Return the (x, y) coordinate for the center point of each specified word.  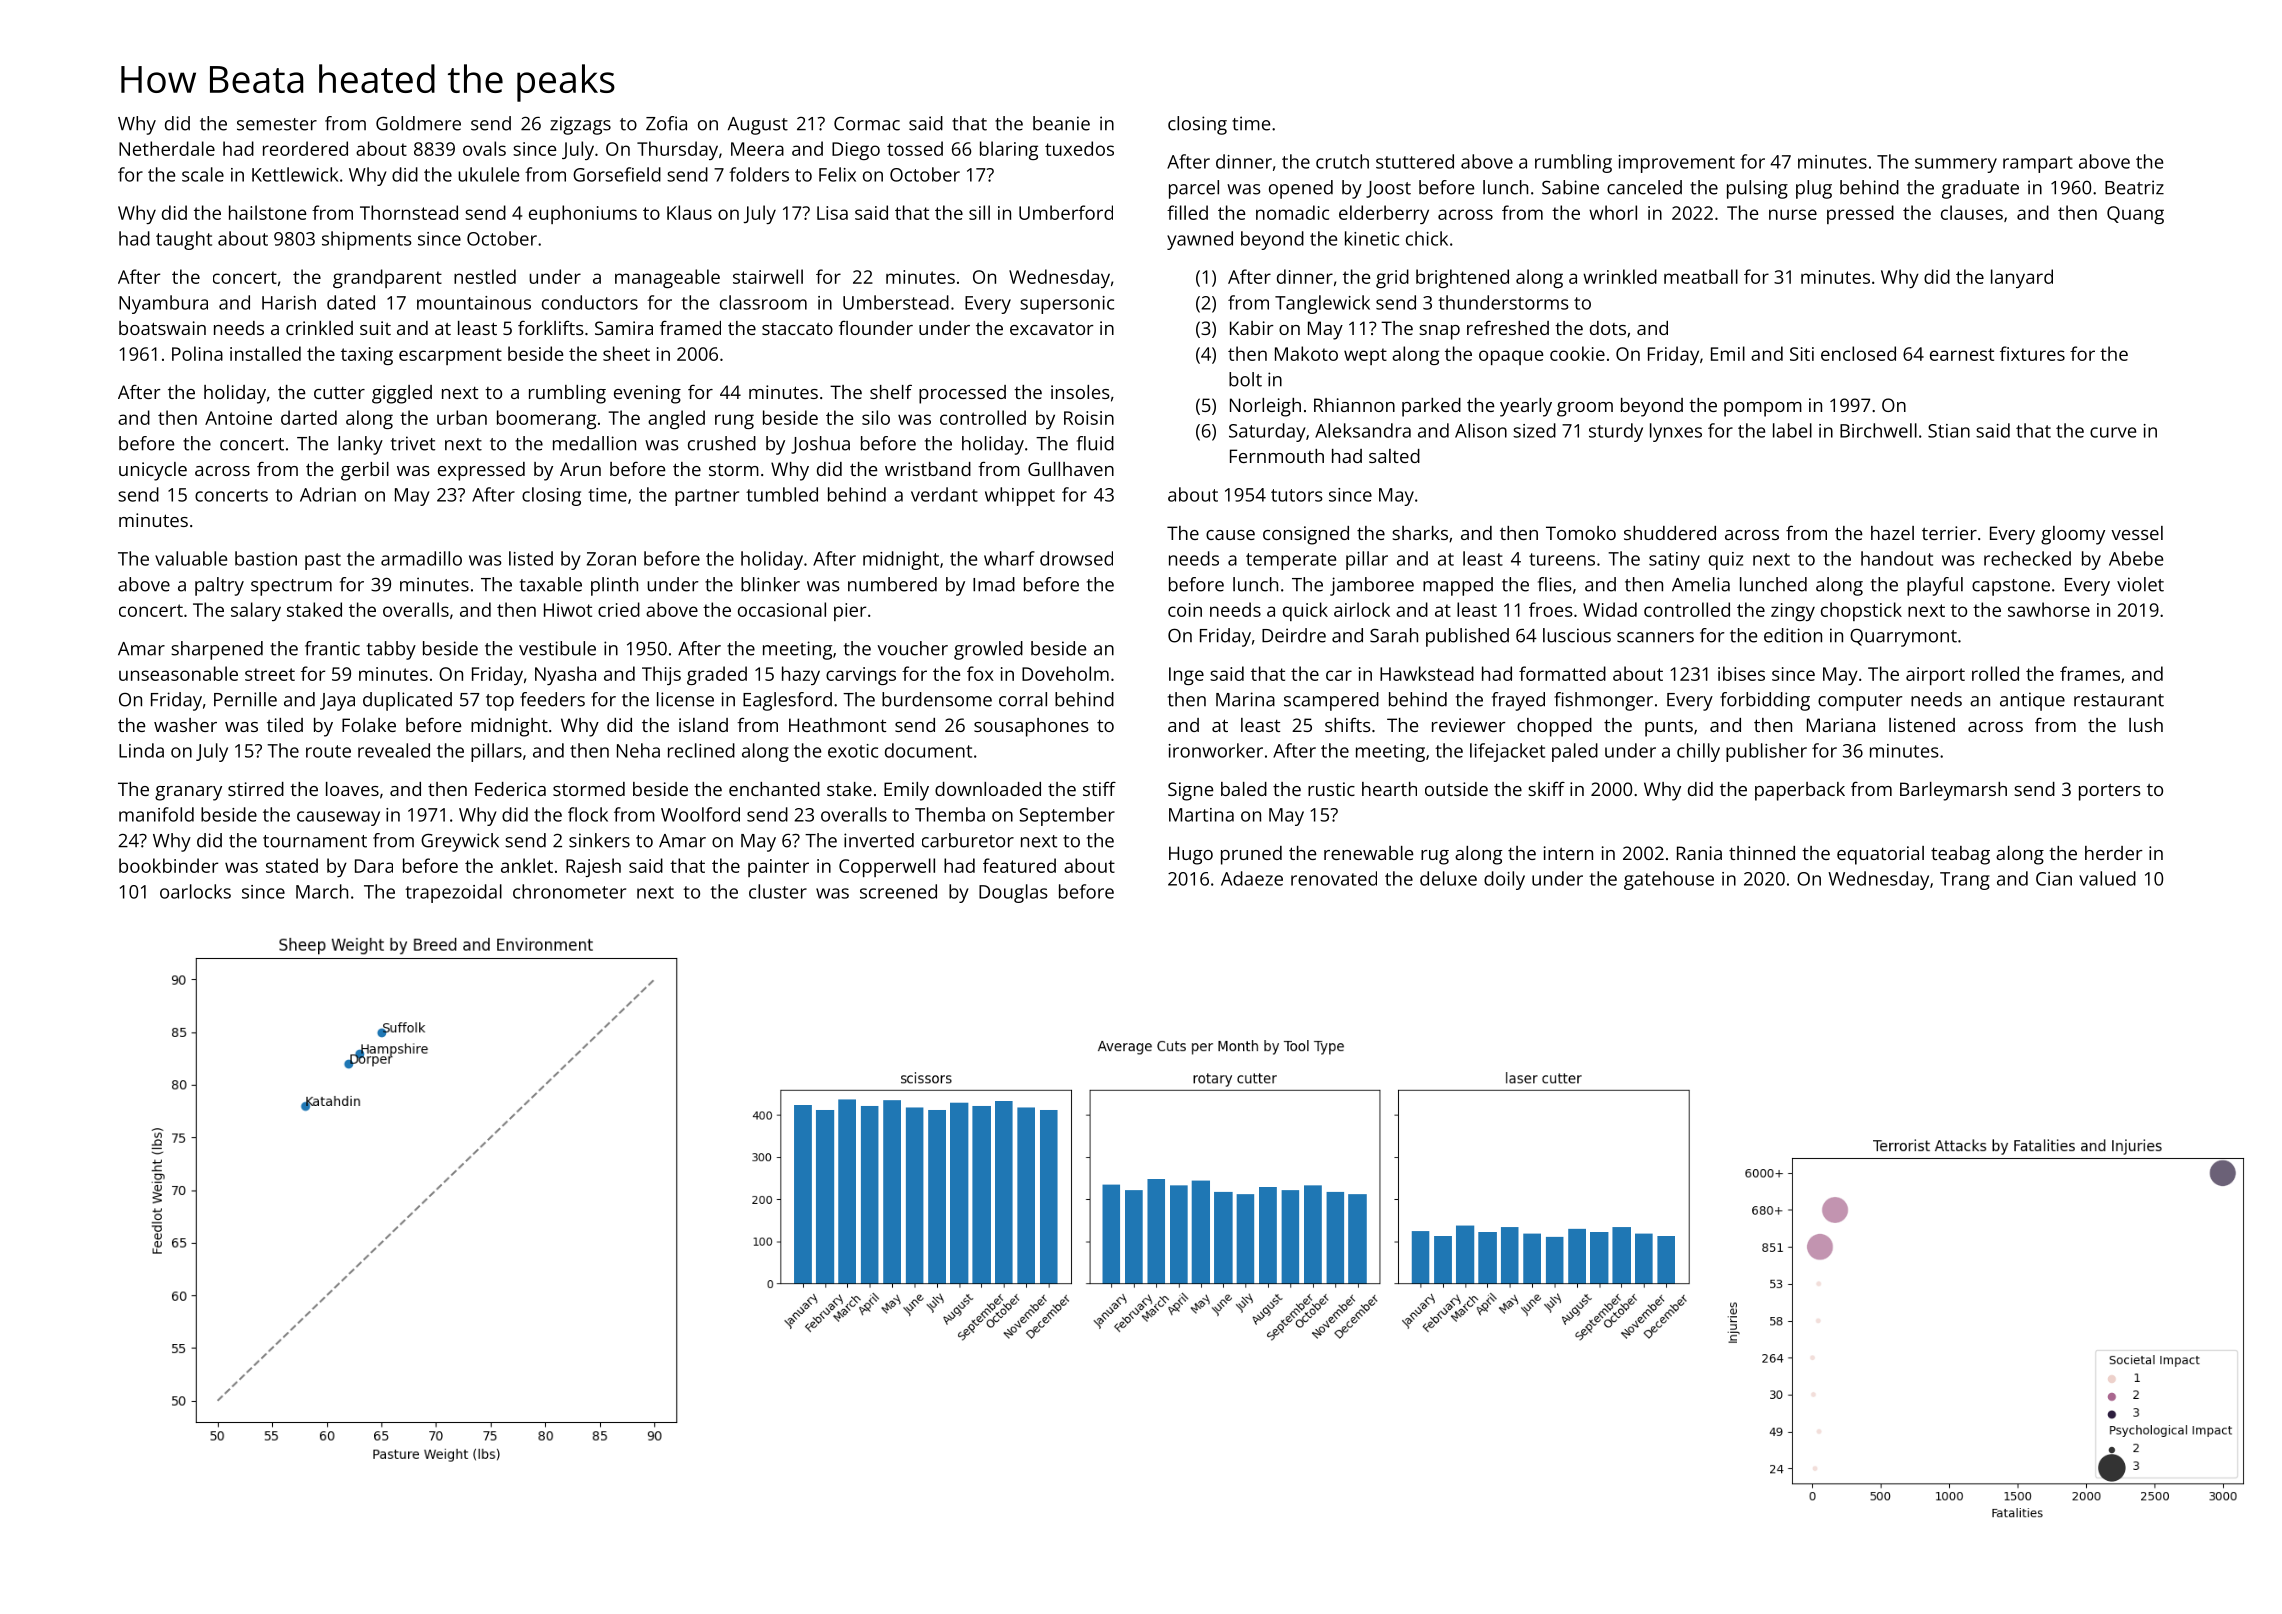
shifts (1348, 724)
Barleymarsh (1953, 791)
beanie (1061, 123)
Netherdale (167, 148)
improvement (1677, 164)
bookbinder (168, 865)
